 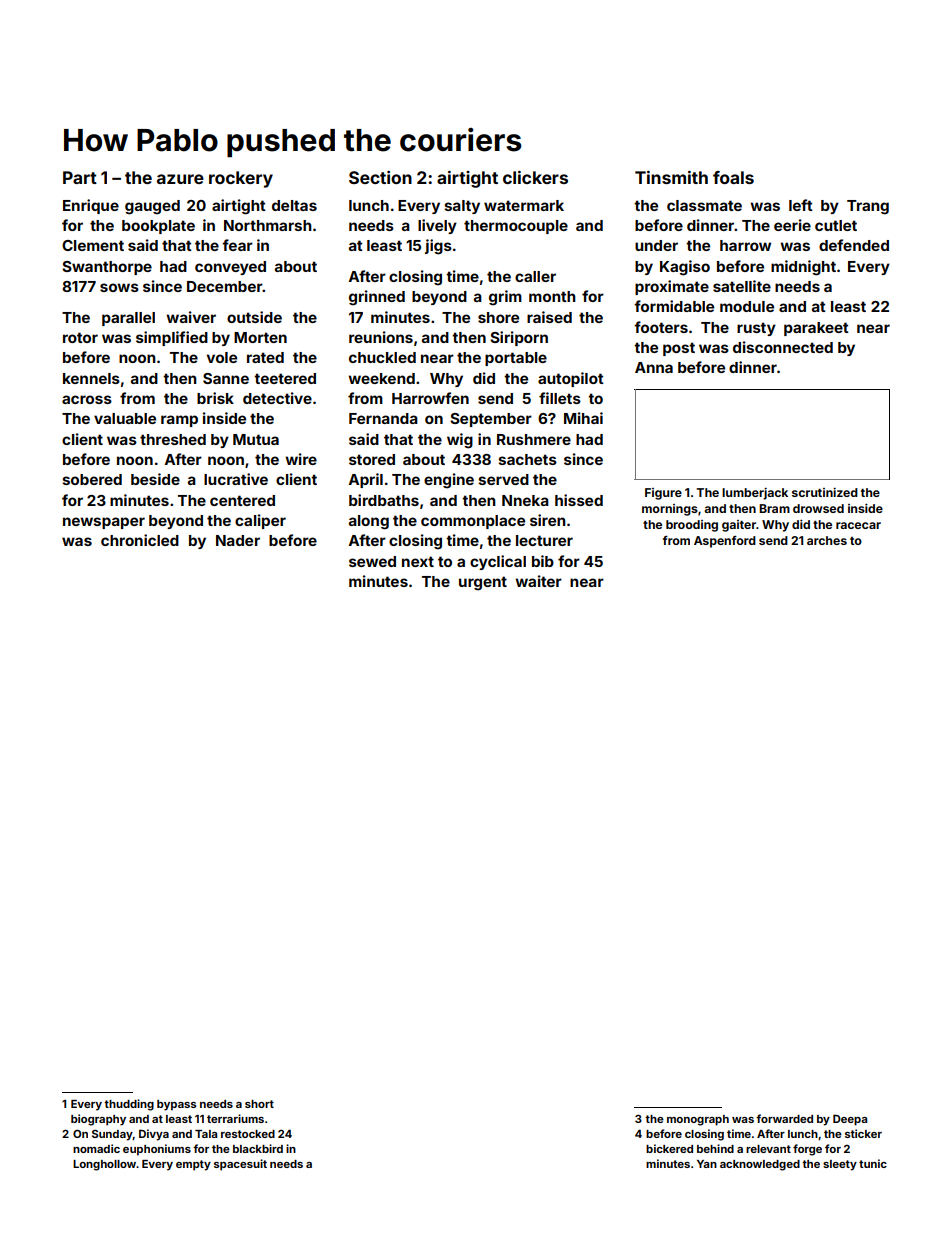 What do you see at coordinates (538, 581) in the image?
I see `waiter` at bounding box center [538, 581].
